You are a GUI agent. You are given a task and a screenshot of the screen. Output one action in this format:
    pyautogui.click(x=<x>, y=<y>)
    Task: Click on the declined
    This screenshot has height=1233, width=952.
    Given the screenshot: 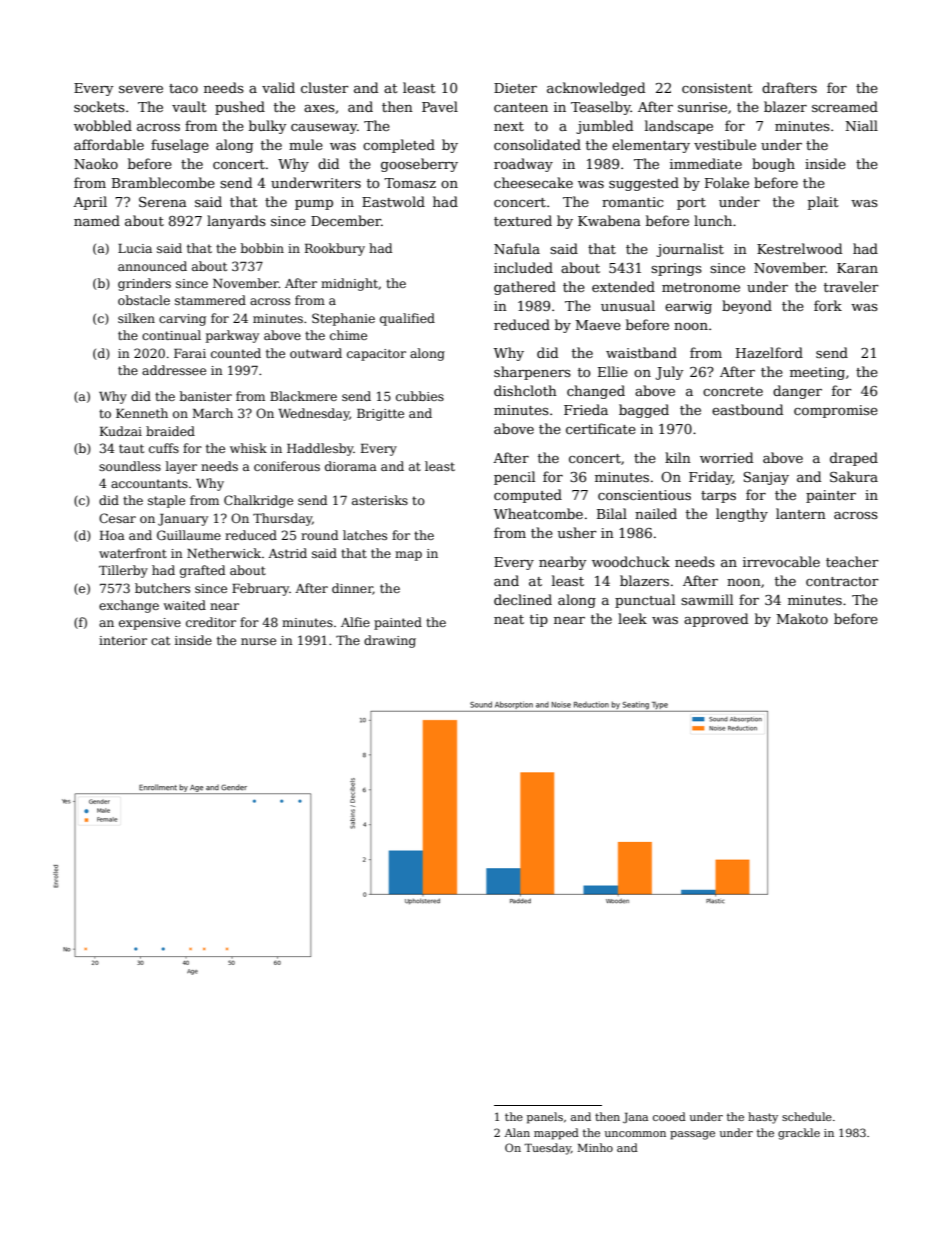 What is the action you would take?
    pyautogui.click(x=523, y=599)
